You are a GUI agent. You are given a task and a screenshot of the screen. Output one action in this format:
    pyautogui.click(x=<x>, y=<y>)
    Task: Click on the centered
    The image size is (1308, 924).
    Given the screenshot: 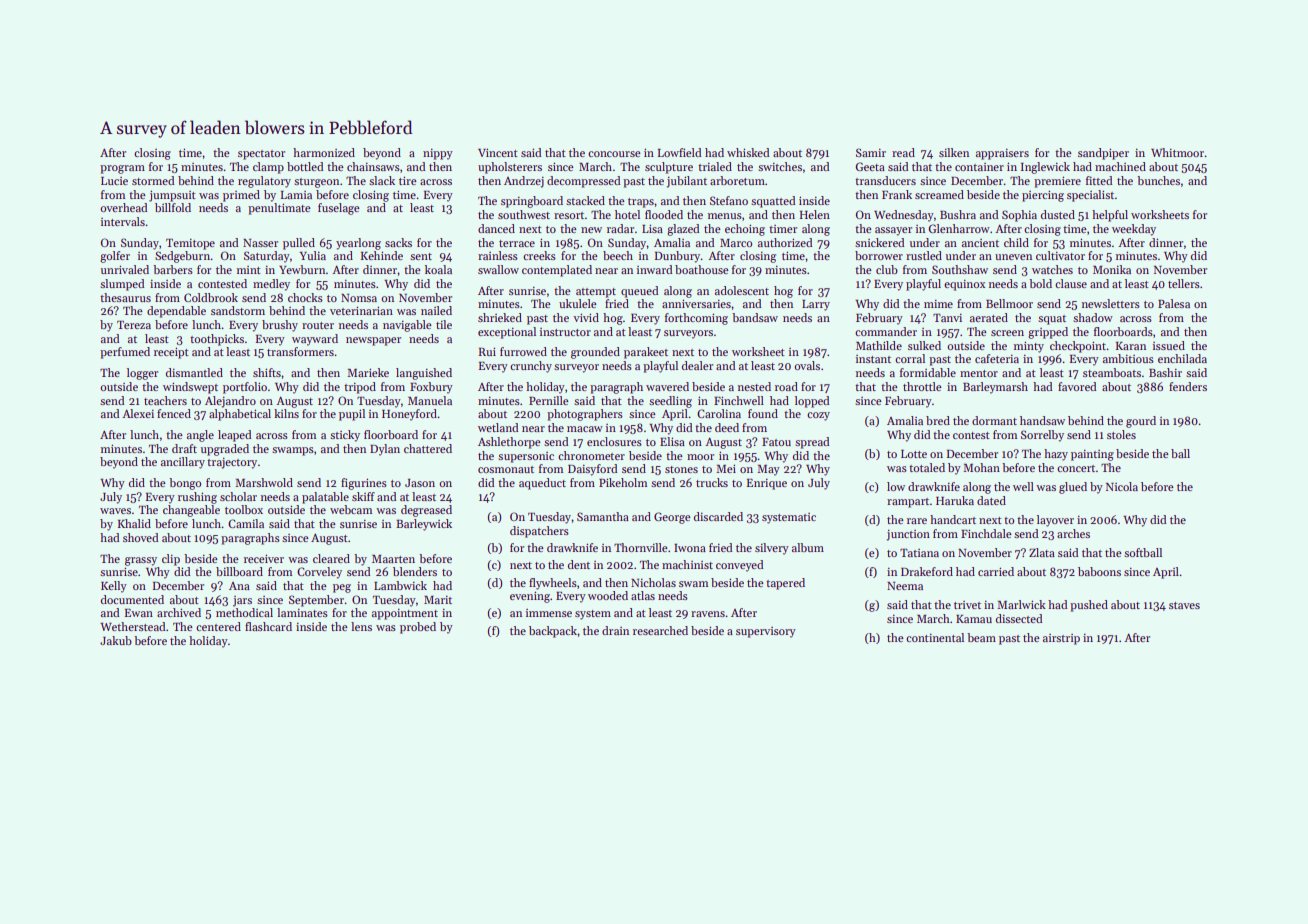 What is the action you would take?
    pyautogui.click(x=218, y=626)
